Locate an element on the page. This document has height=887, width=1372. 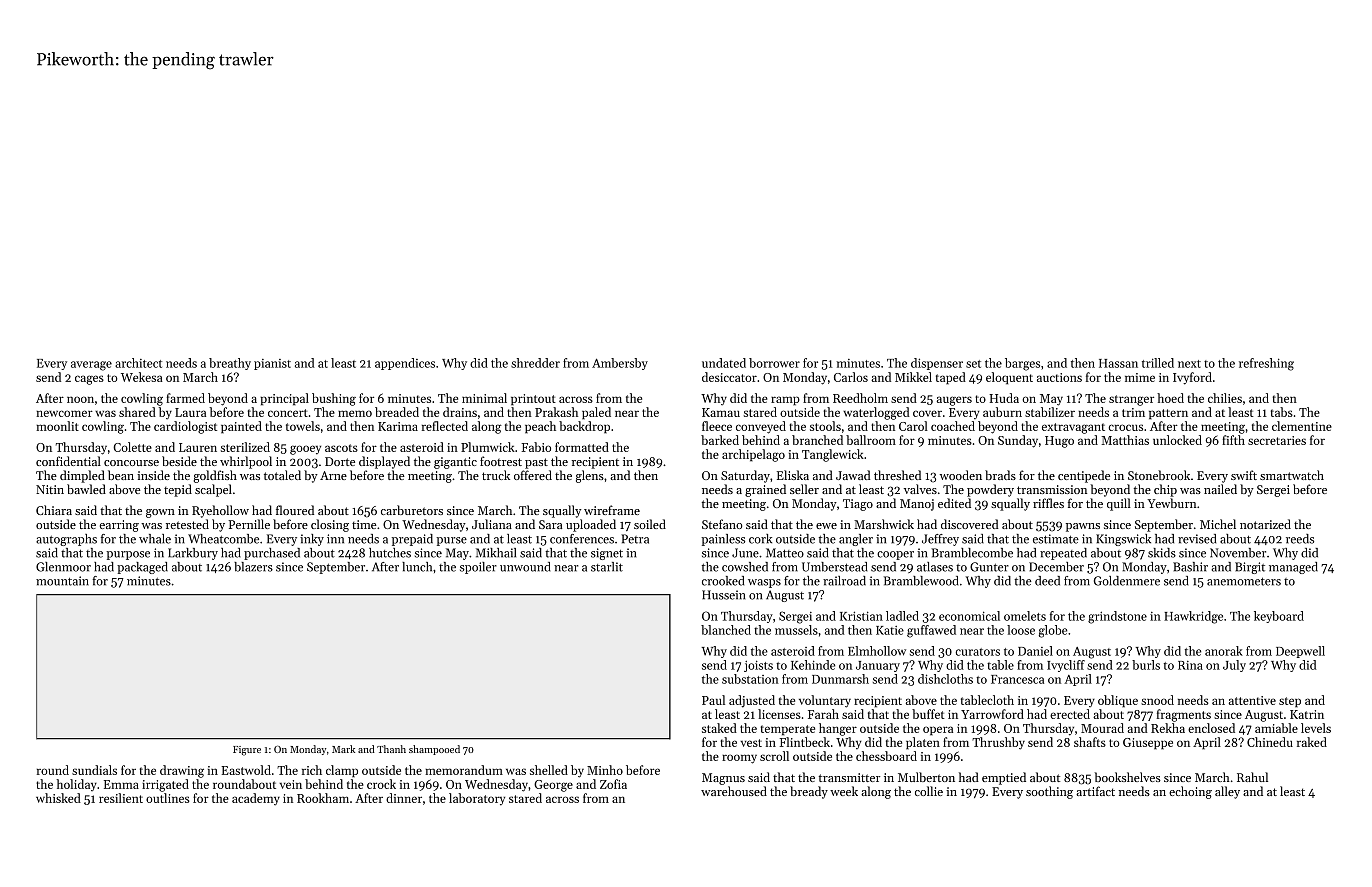
Petra is located at coordinates (635, 539).
